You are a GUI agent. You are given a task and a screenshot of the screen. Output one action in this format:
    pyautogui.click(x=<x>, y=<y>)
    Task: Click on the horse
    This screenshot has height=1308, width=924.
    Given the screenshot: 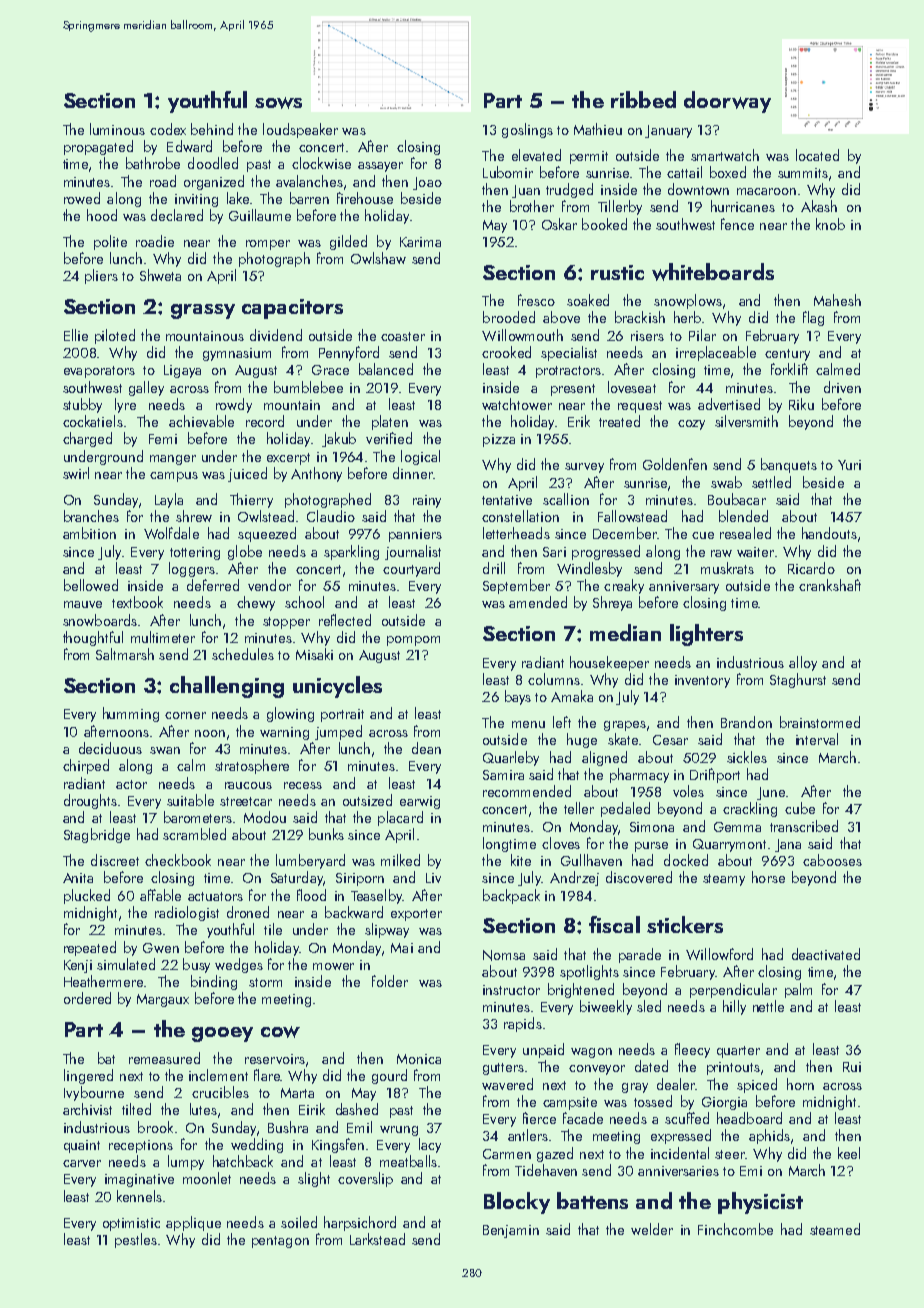 What is the action you would take?
    pyautogui.click(x=768, y=877)
